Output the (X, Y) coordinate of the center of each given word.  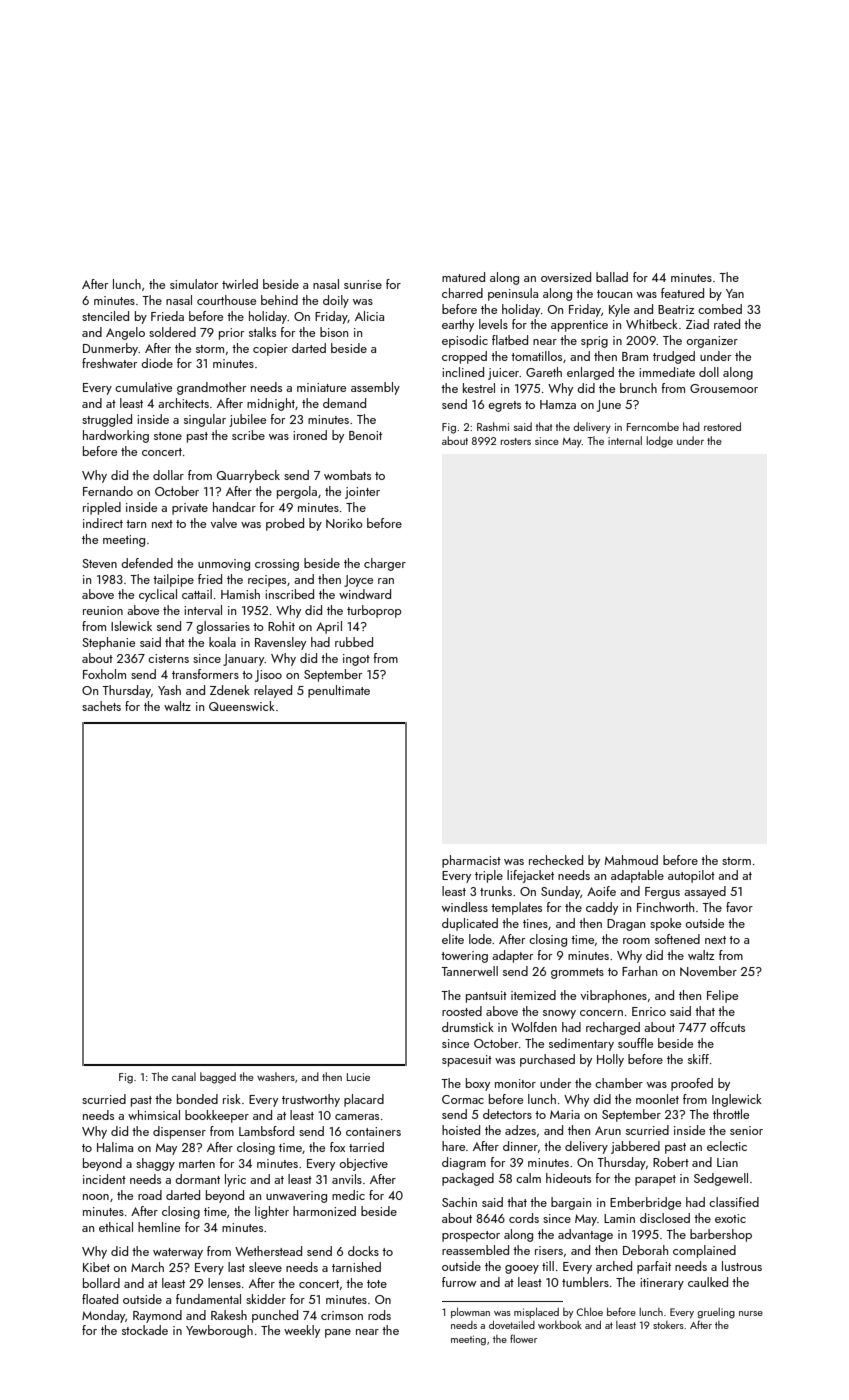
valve (224, 523)
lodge (660, 442)
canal (184, 1076)
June (609, 406)
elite (453, 939)
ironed (310, 435)
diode (157, 363)
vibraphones (614, 996)
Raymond (157, 1316)
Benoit (365, 435)
